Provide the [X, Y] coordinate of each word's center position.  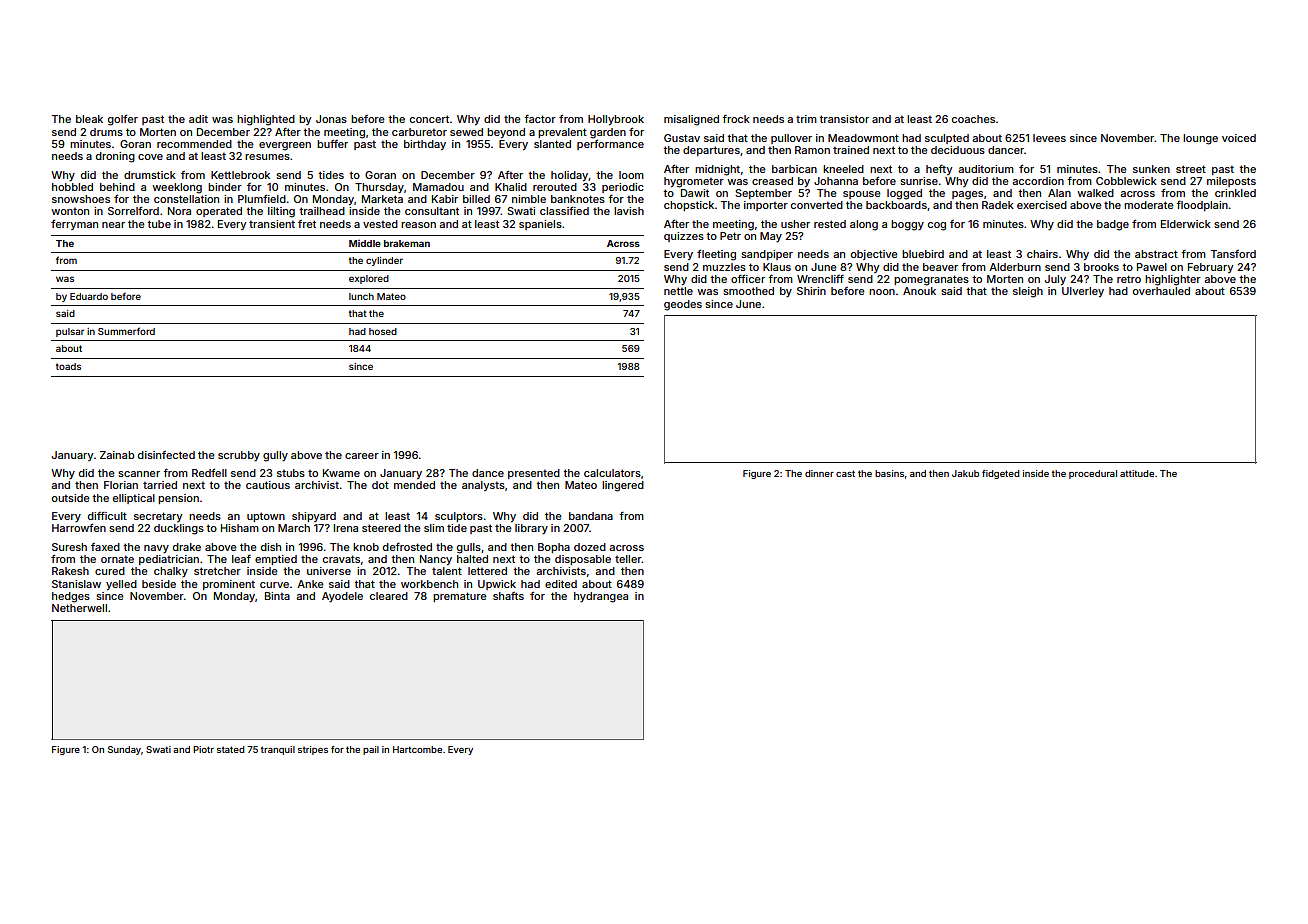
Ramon [812, 150]
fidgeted [1001, 474]
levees [1049, 138]
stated [231, 749]
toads [68, 366]
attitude [1137, 473]
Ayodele [342, 597]
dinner [819, 473]
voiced [1239, 138]
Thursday [379, 188]
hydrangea [601, 597]
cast [845, 473]
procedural [1093, 474]
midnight [717, 170]
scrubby [239, 456]
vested [380, 224]
